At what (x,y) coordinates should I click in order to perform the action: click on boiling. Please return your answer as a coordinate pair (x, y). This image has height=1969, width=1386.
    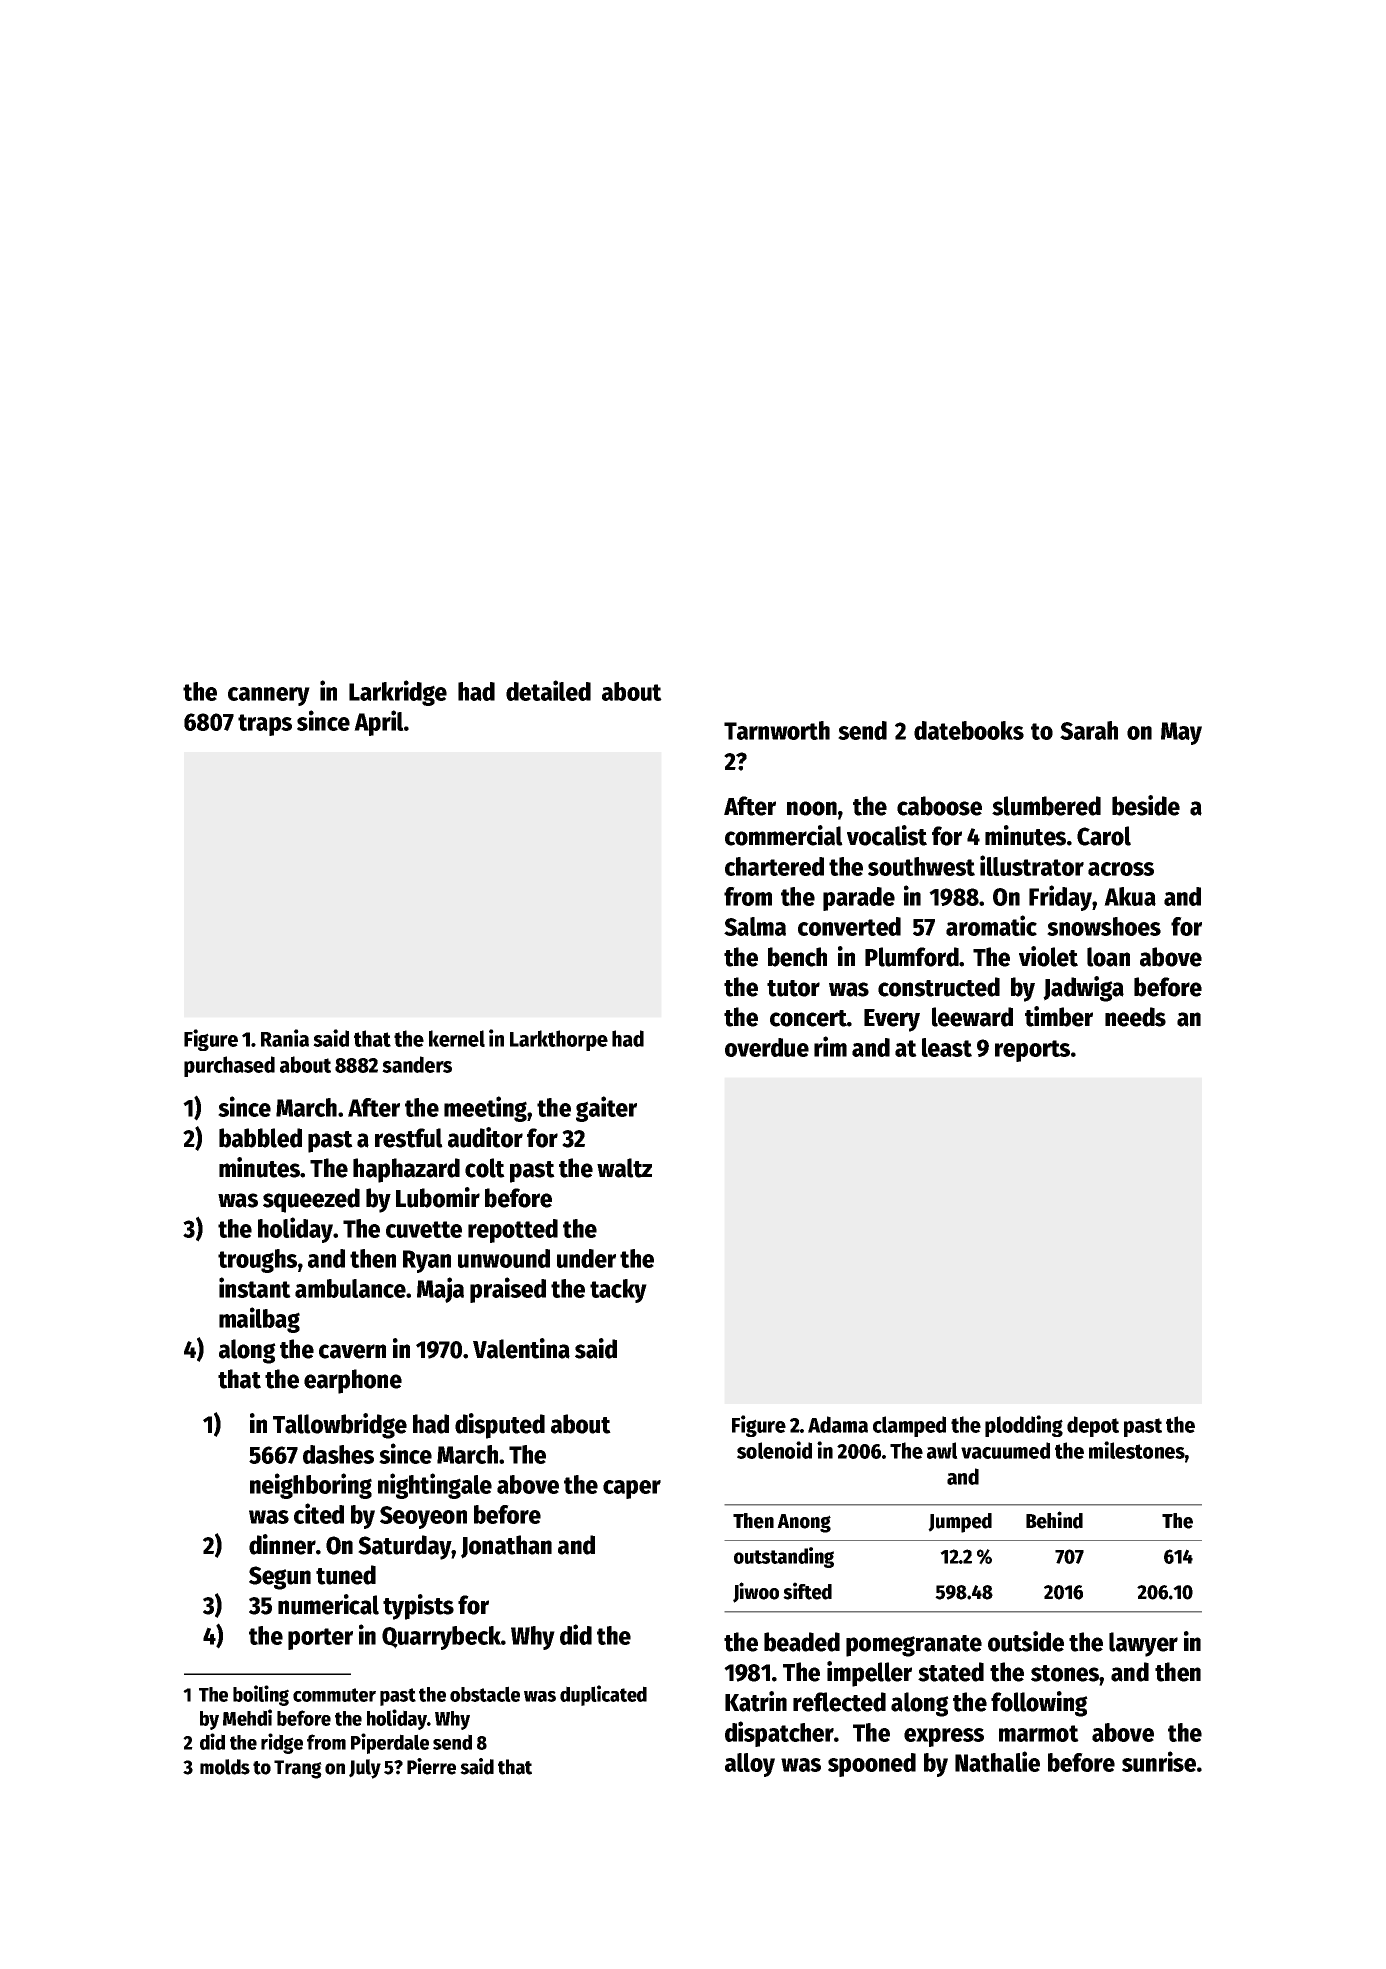
    Looking at the image, I should click on (261, 1695).
